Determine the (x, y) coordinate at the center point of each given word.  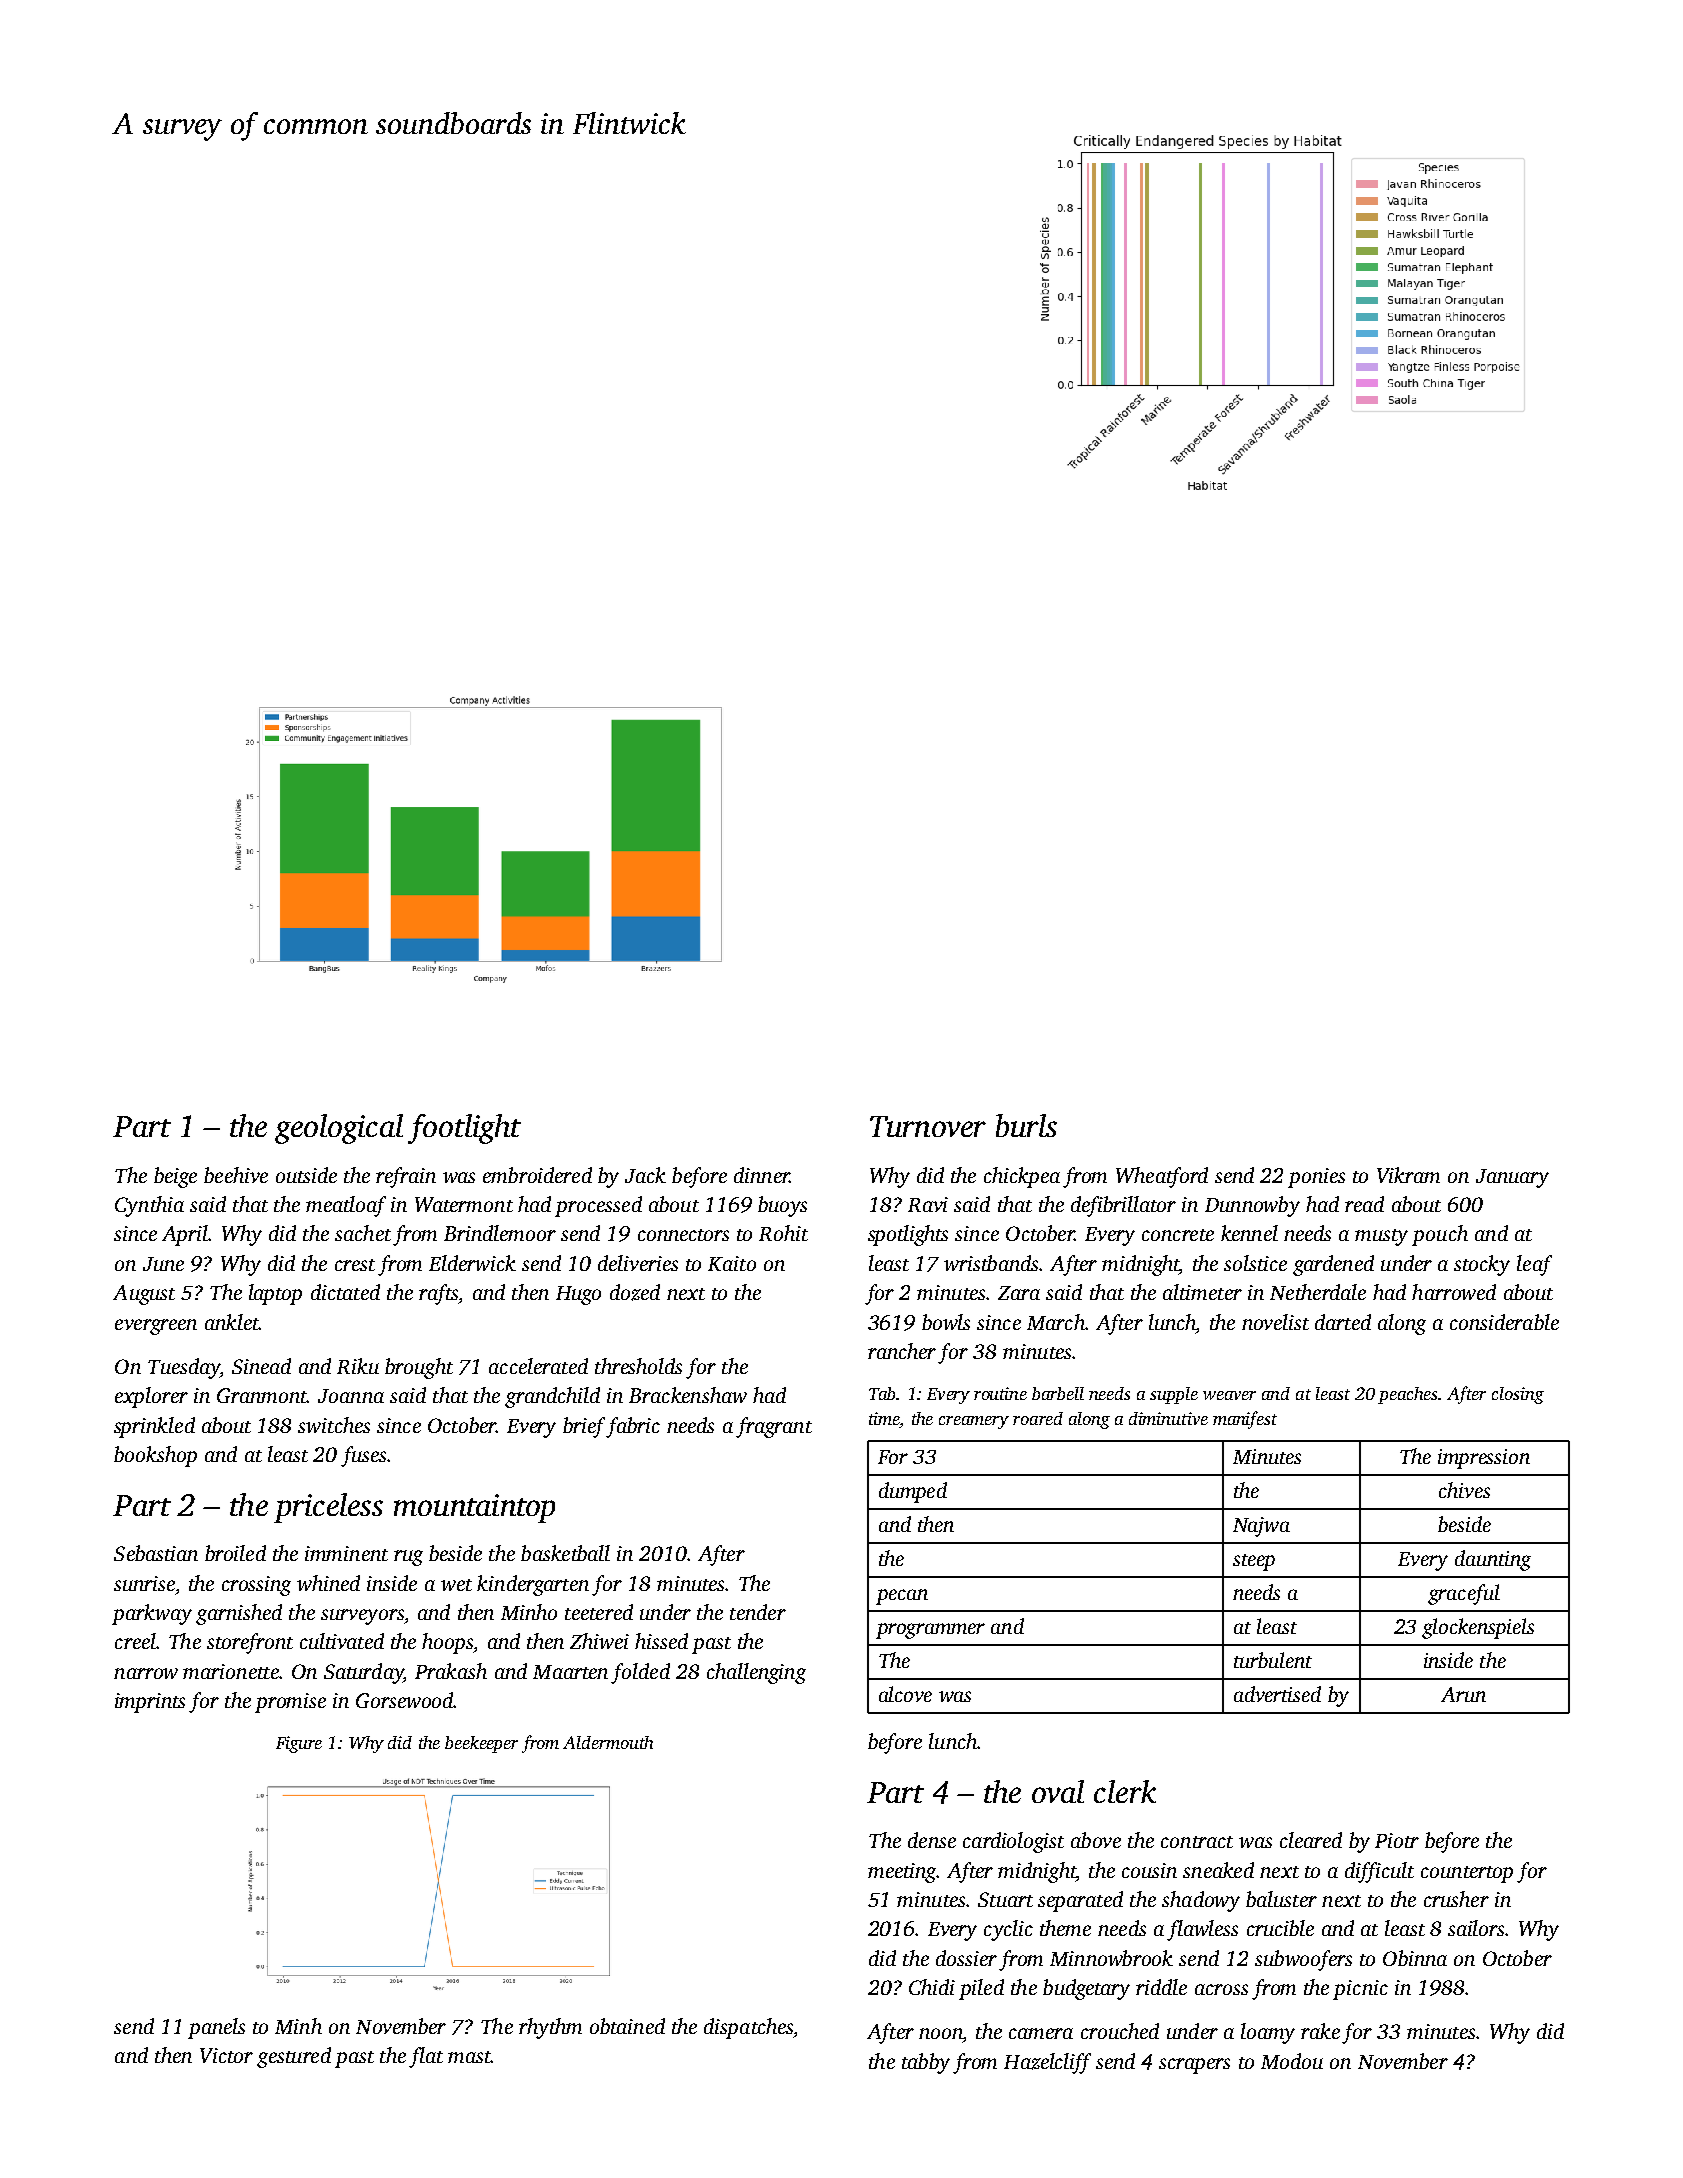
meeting (902, 1873)
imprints (150, 1703)
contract (1197, 1842)
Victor (226, 2055)
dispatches (749, 2028)
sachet (363, 1233)
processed (598, 1206)
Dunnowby (1252, 1206)
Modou (1292, 2061)
